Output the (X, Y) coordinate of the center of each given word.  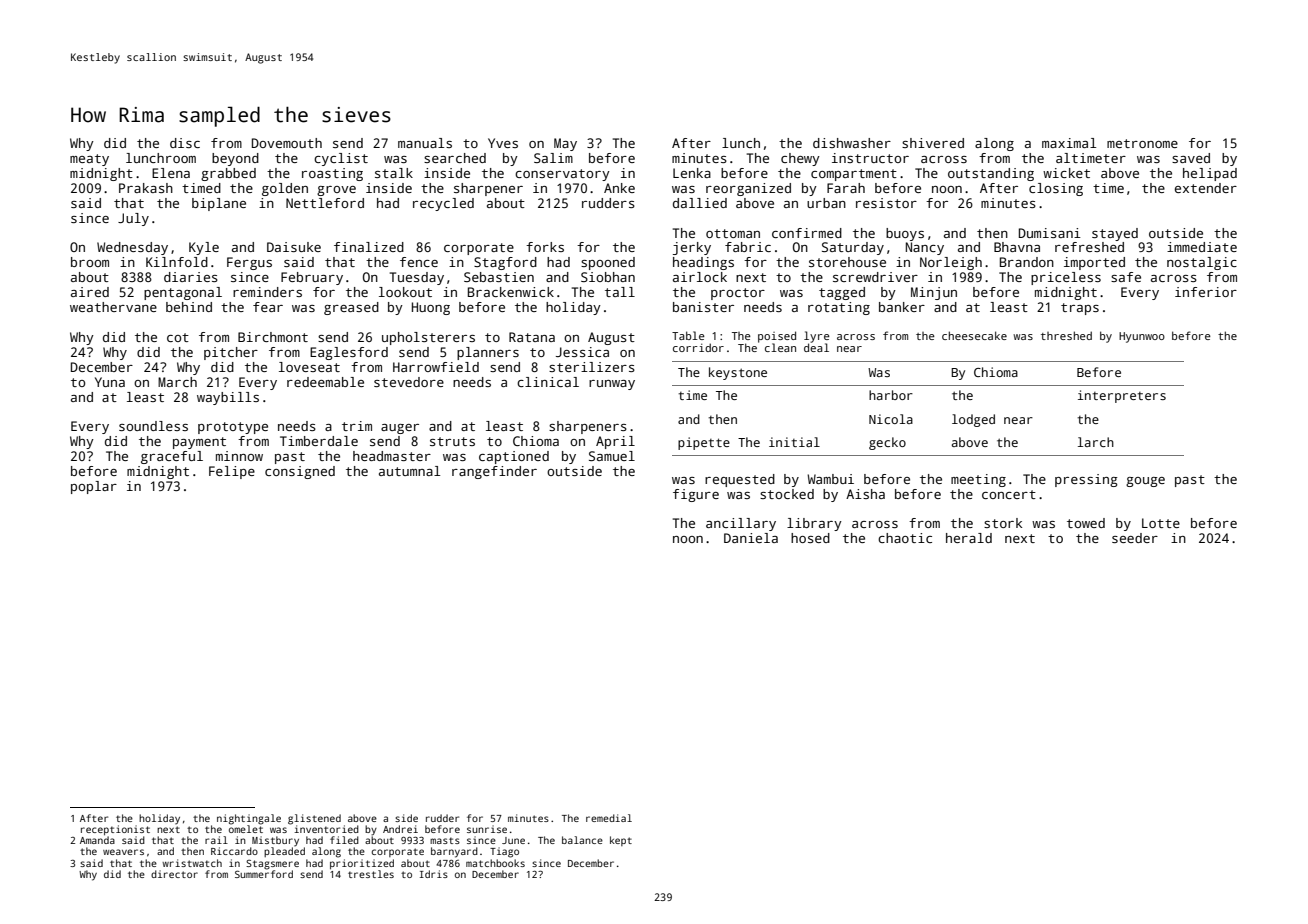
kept (621, 841)
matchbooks (495, 863)
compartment (854, 175)
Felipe (232, 472)
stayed (1115, 234)
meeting (978, 480)
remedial (609, 818)
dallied (700, 203)
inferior (1206, 292)
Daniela (751, 538)
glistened (314, 819)
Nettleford (325, 203)
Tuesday (417, 278)
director (174, 874)
